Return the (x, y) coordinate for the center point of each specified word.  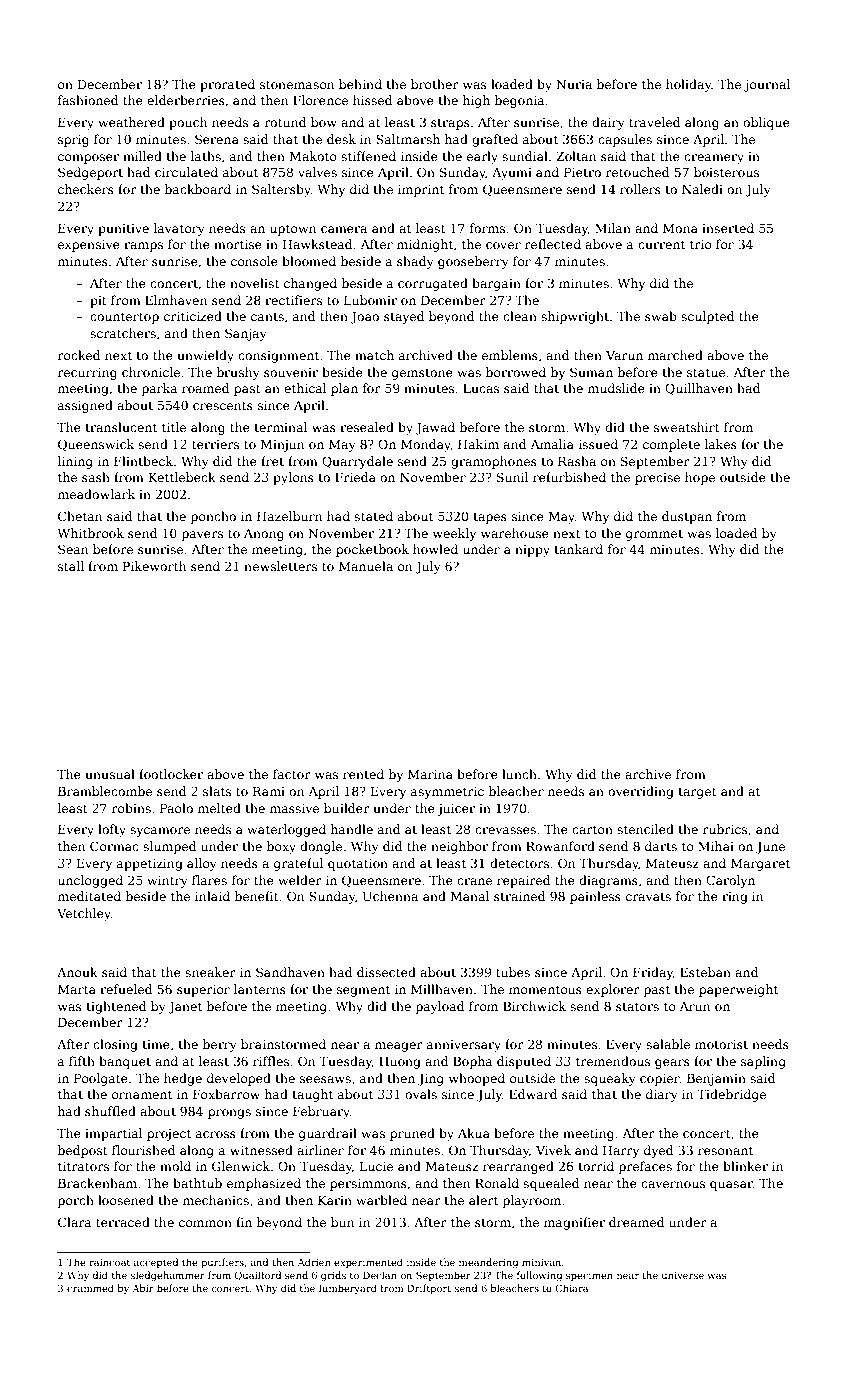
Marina (430, 774)
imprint (421, 191)
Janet (185, 1008)
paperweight (738, 990)
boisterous (726, 172)
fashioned (88, 100)
